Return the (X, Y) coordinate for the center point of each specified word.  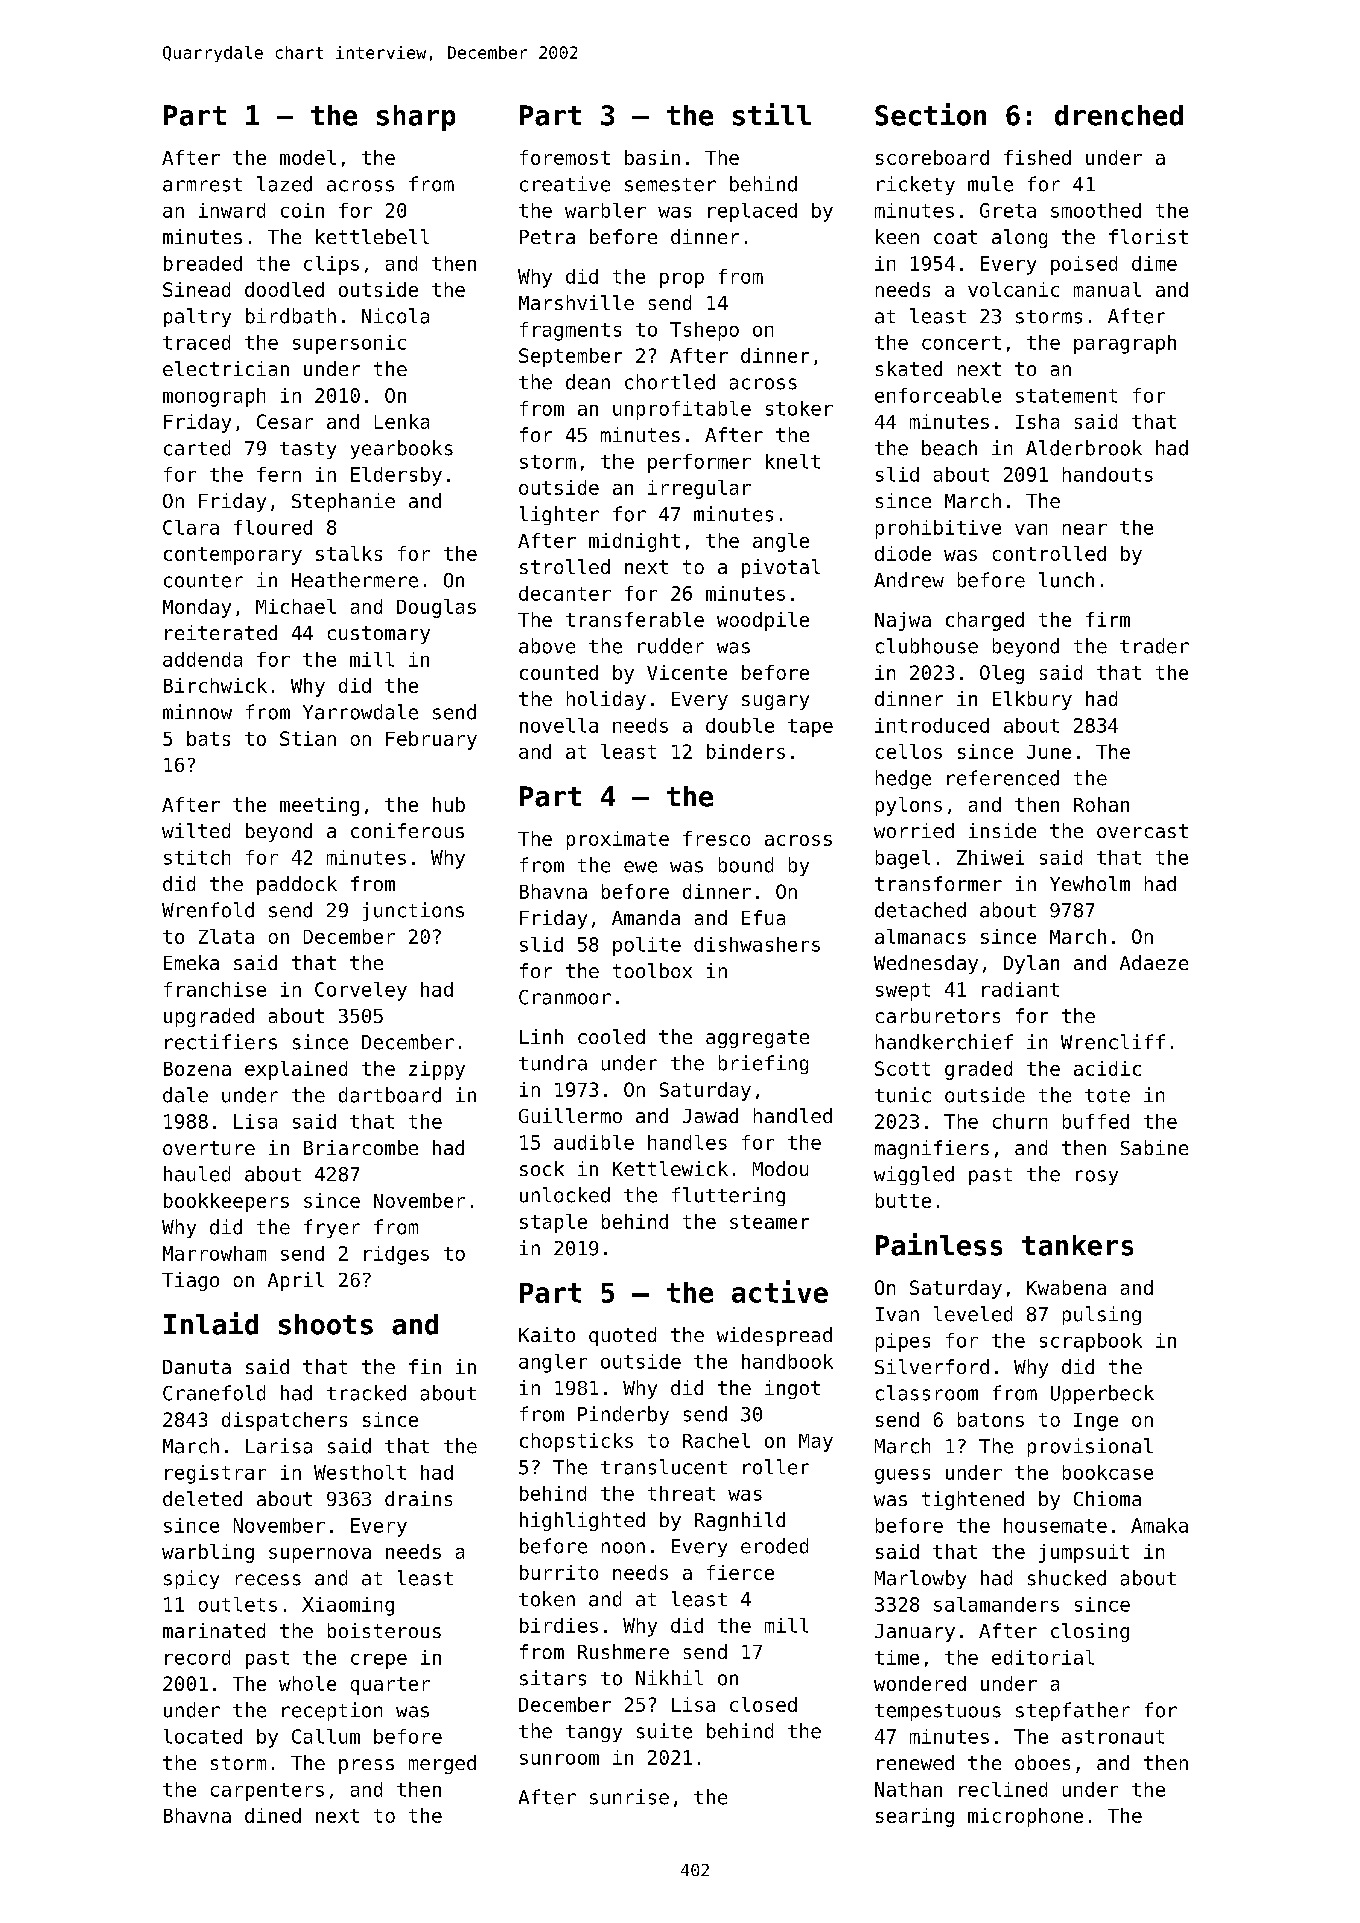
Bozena (197, 1069)
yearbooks (402, 449)
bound (746, 865)
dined (273, 1815)
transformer (938, 883)
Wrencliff (1113, 1042)
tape (810, 728)
